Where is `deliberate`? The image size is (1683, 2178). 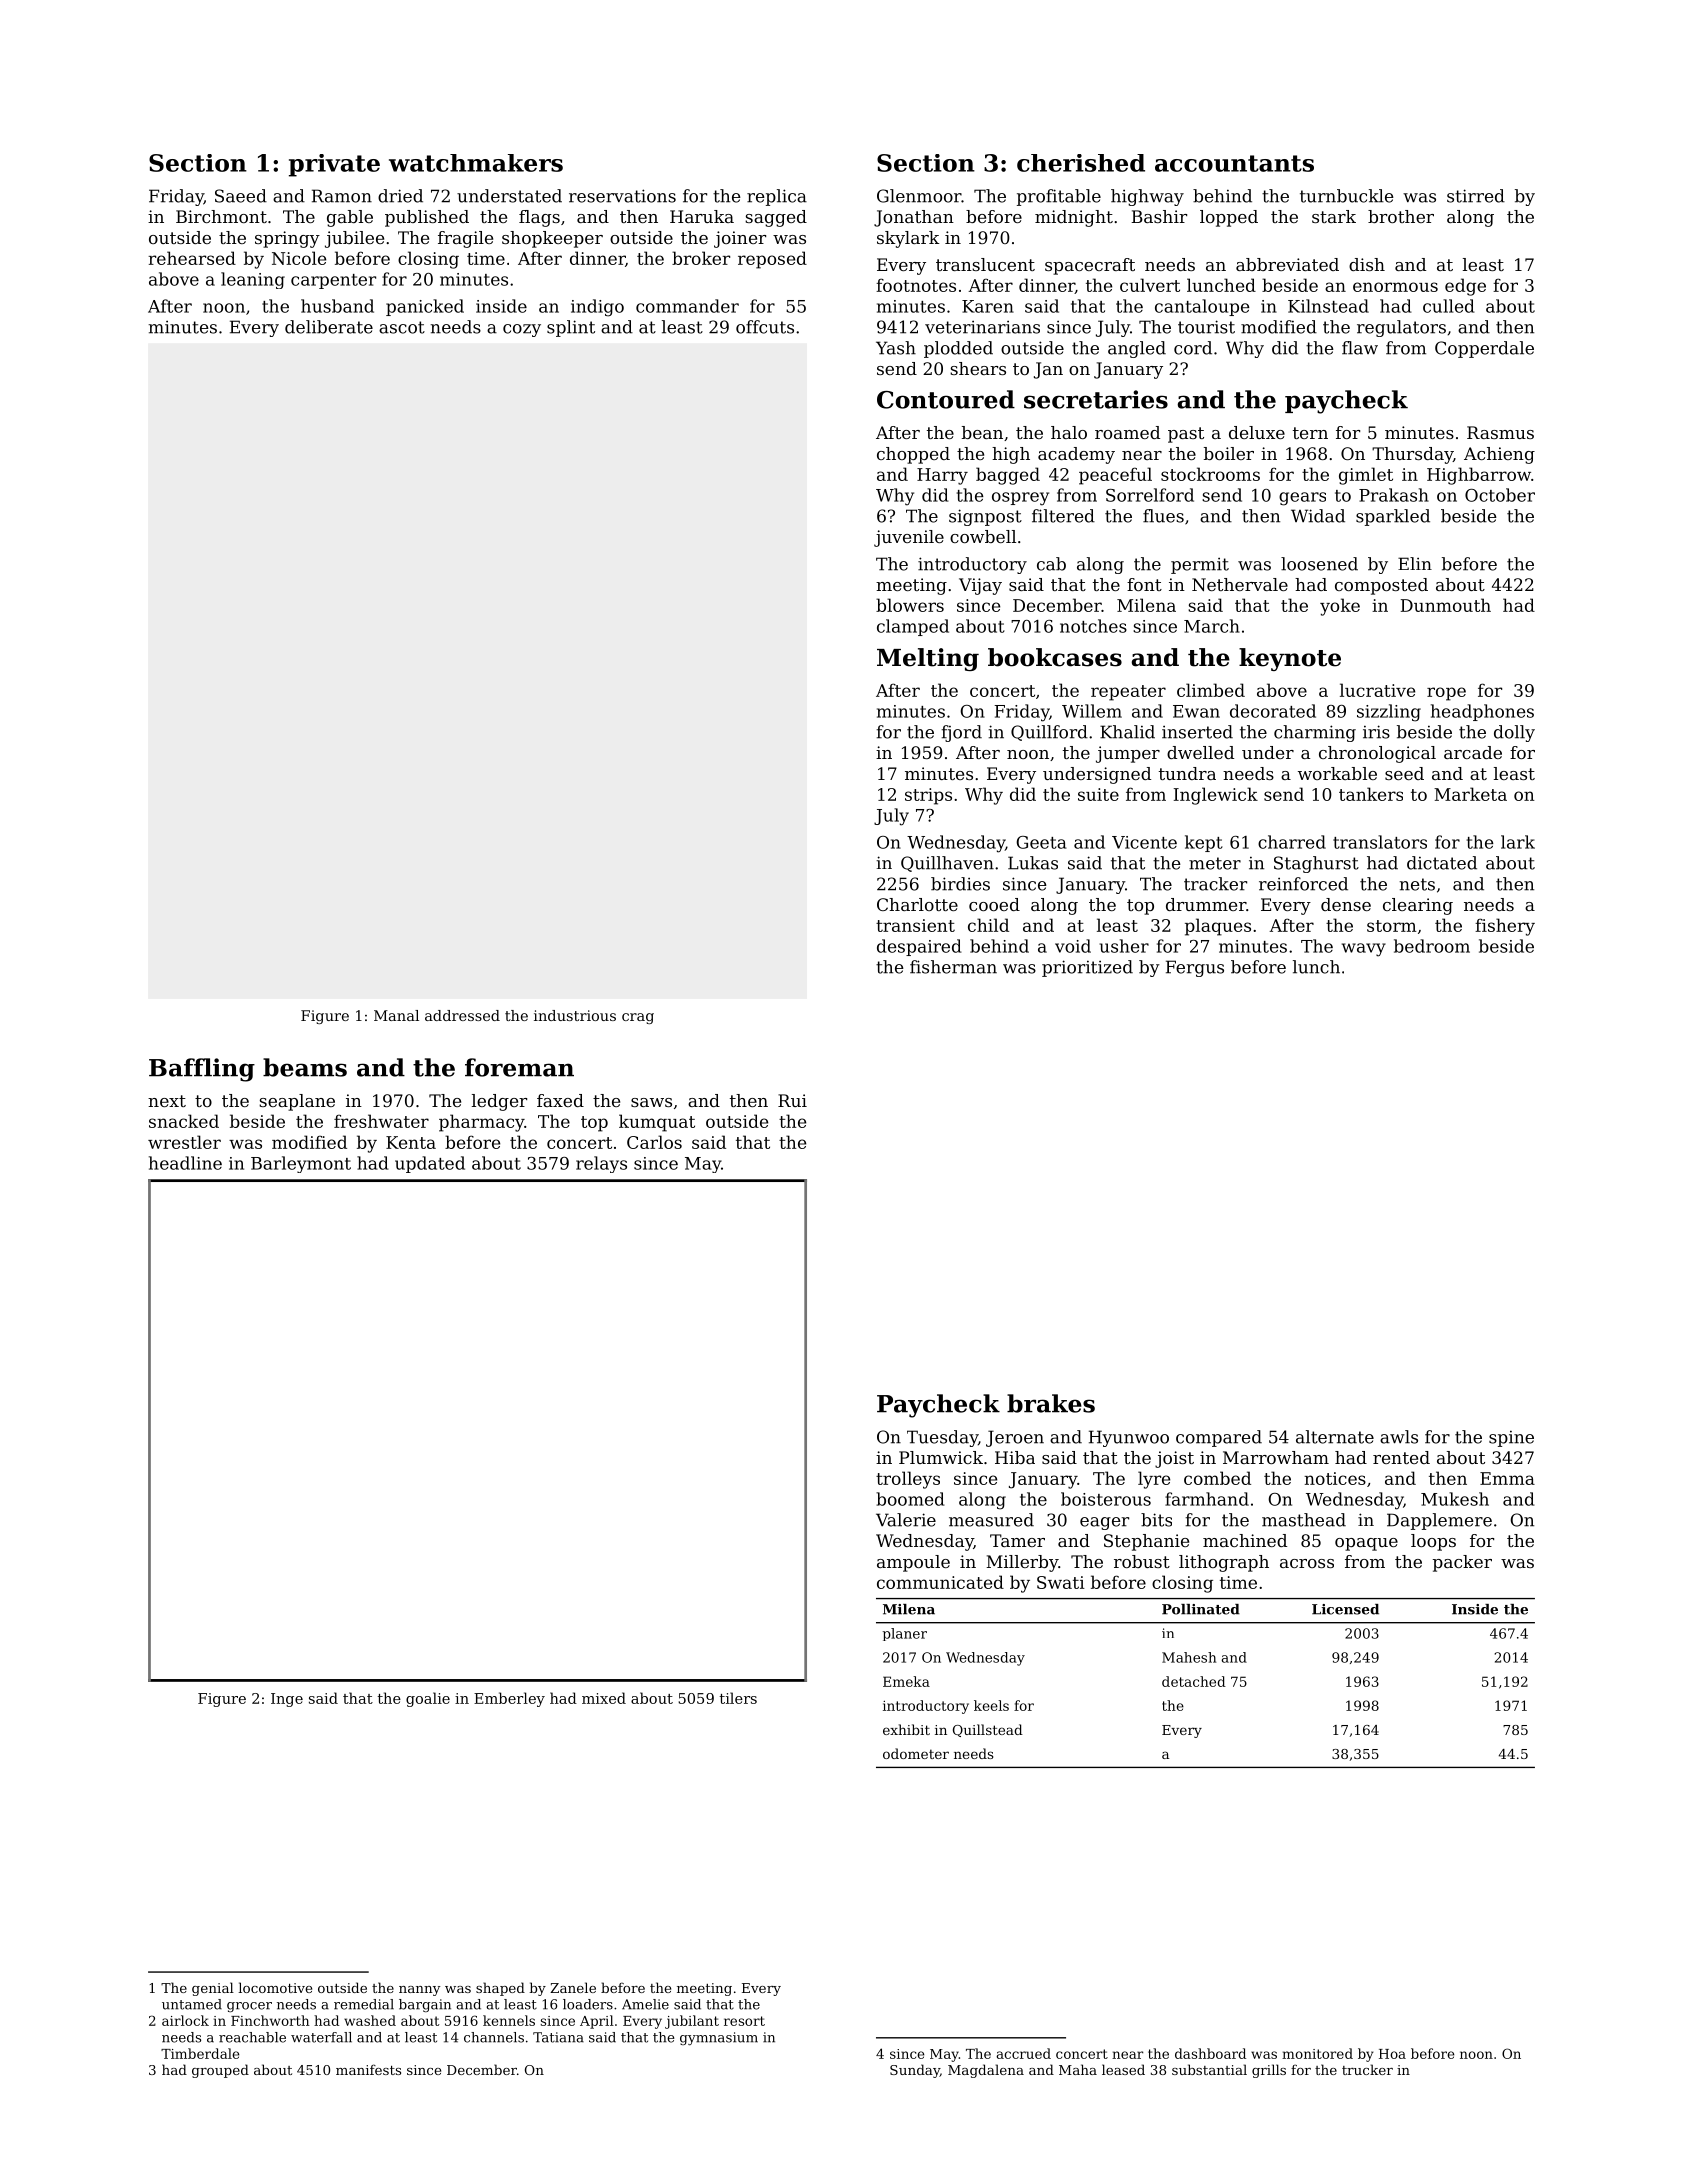
deliberate is located at coordinates (329, 327).
